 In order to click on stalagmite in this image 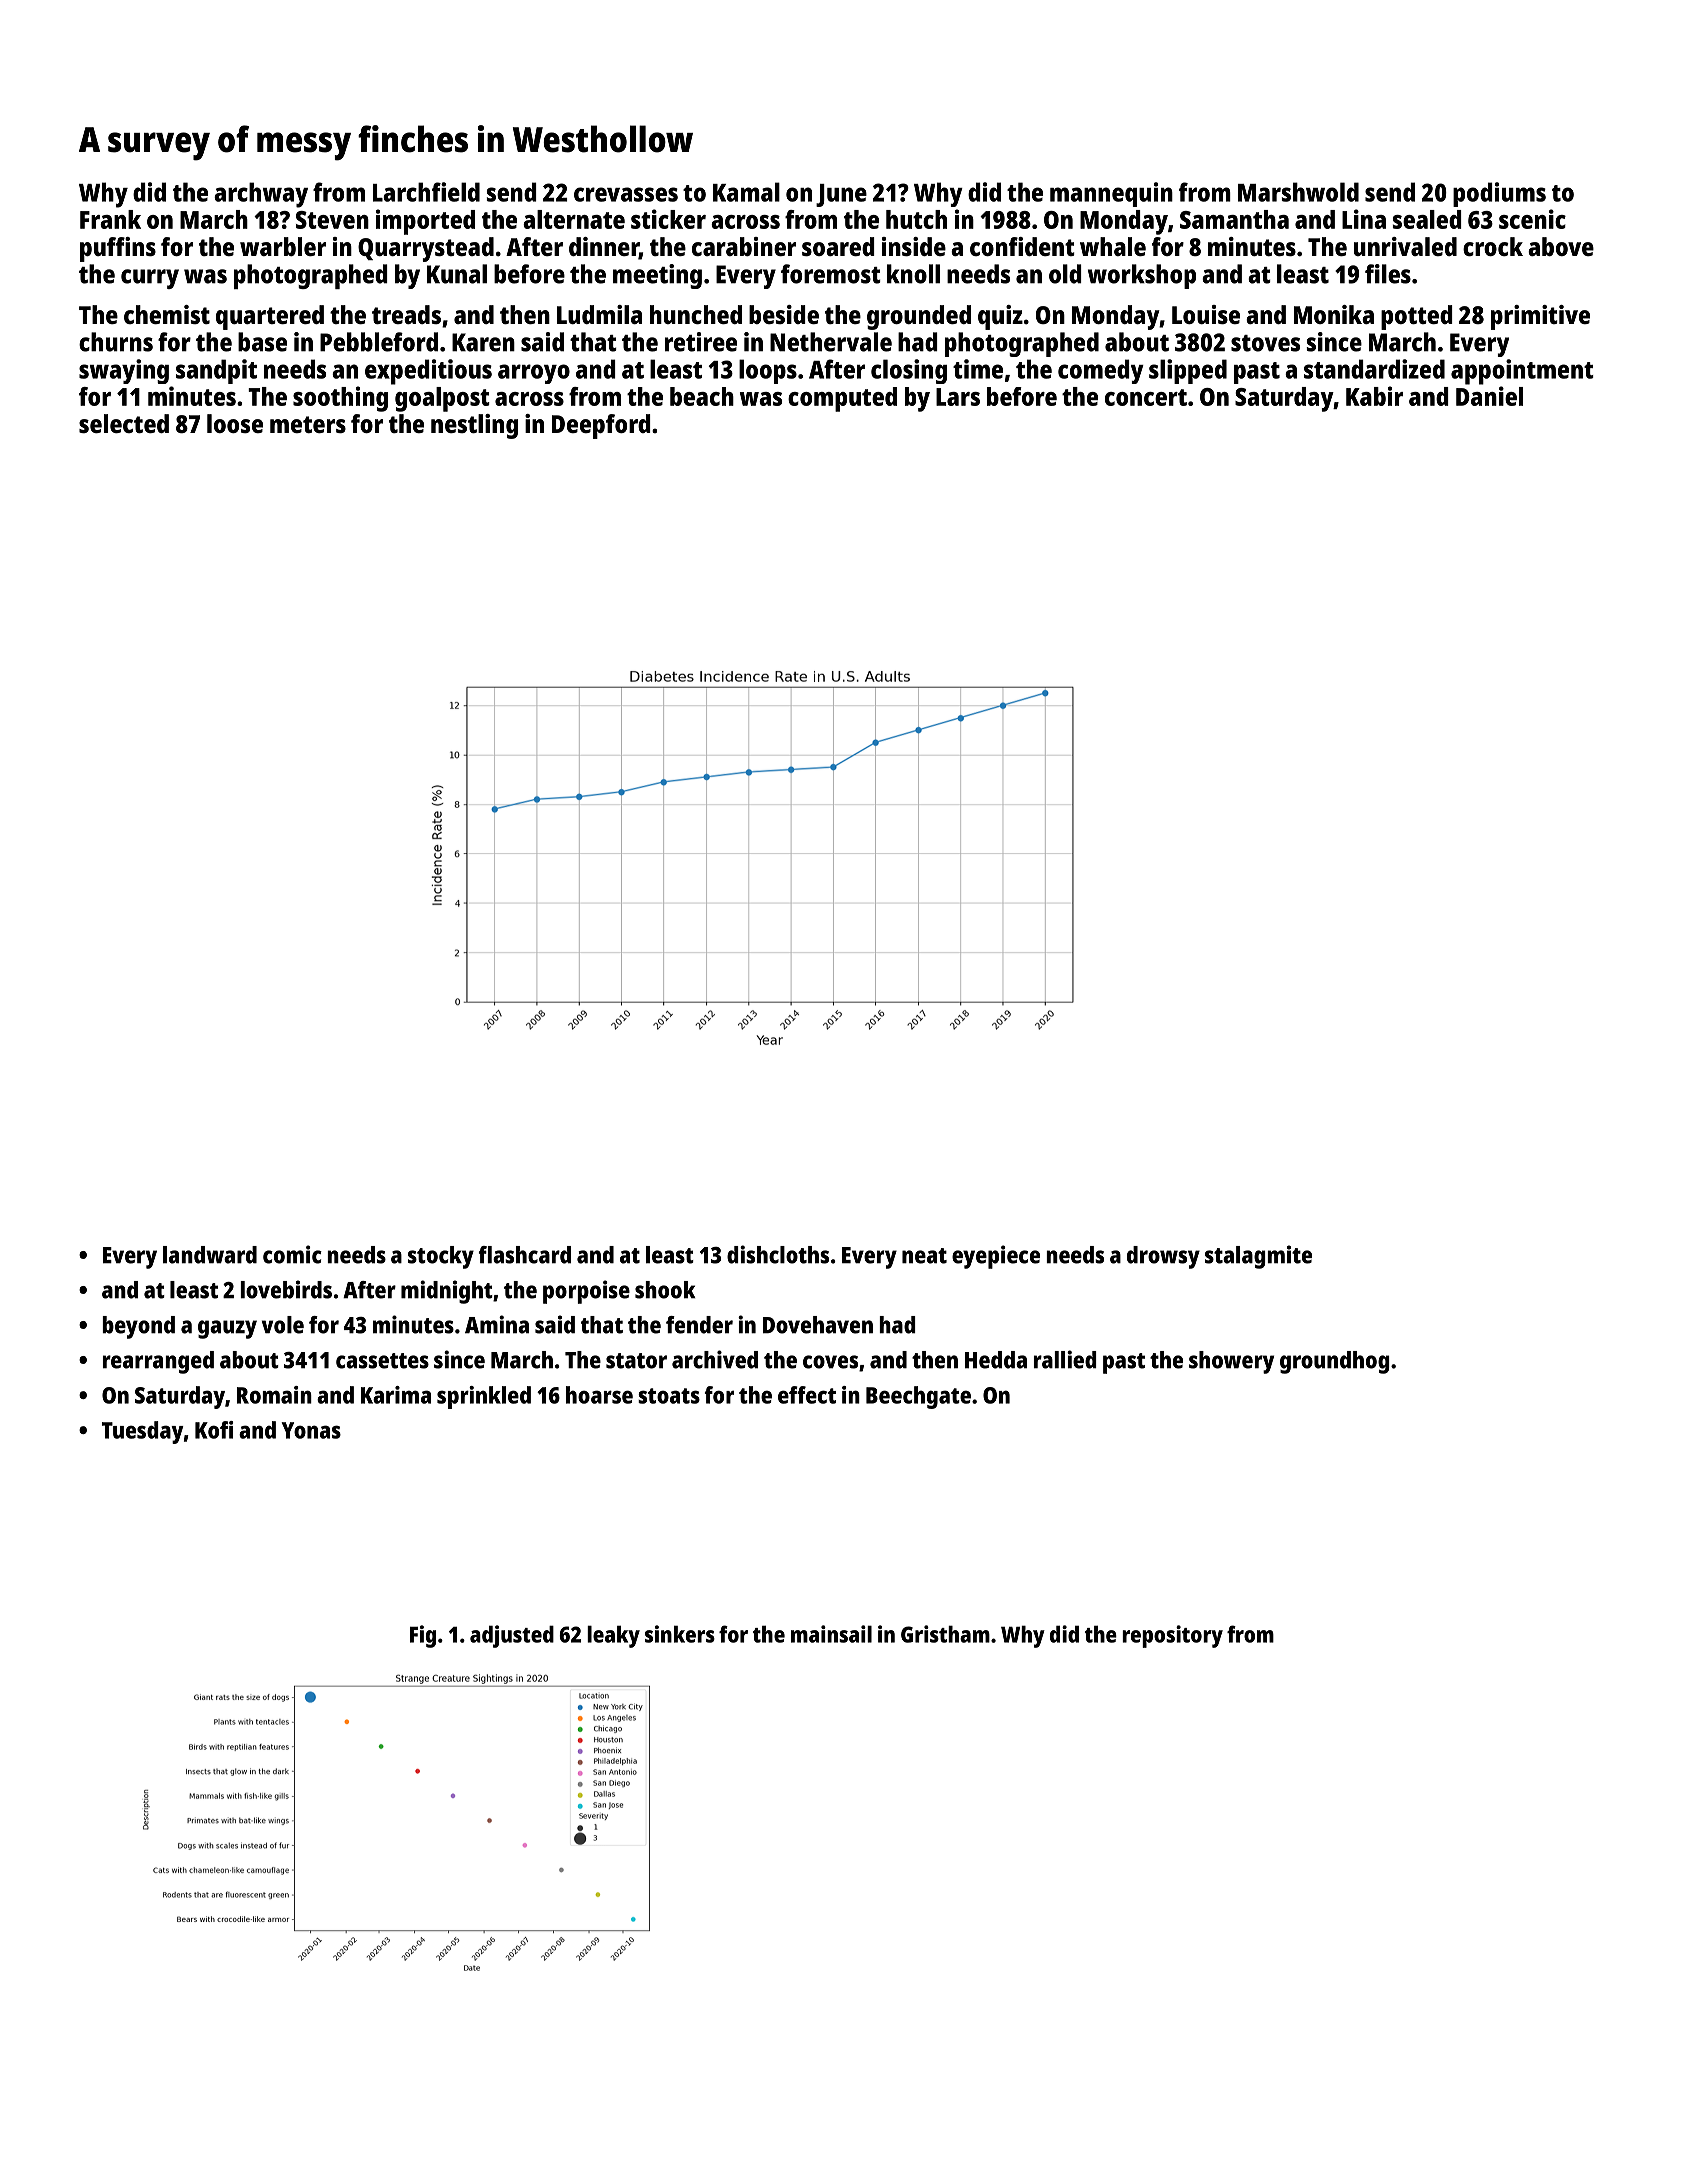, I will do `click(1258, 1257)`.
